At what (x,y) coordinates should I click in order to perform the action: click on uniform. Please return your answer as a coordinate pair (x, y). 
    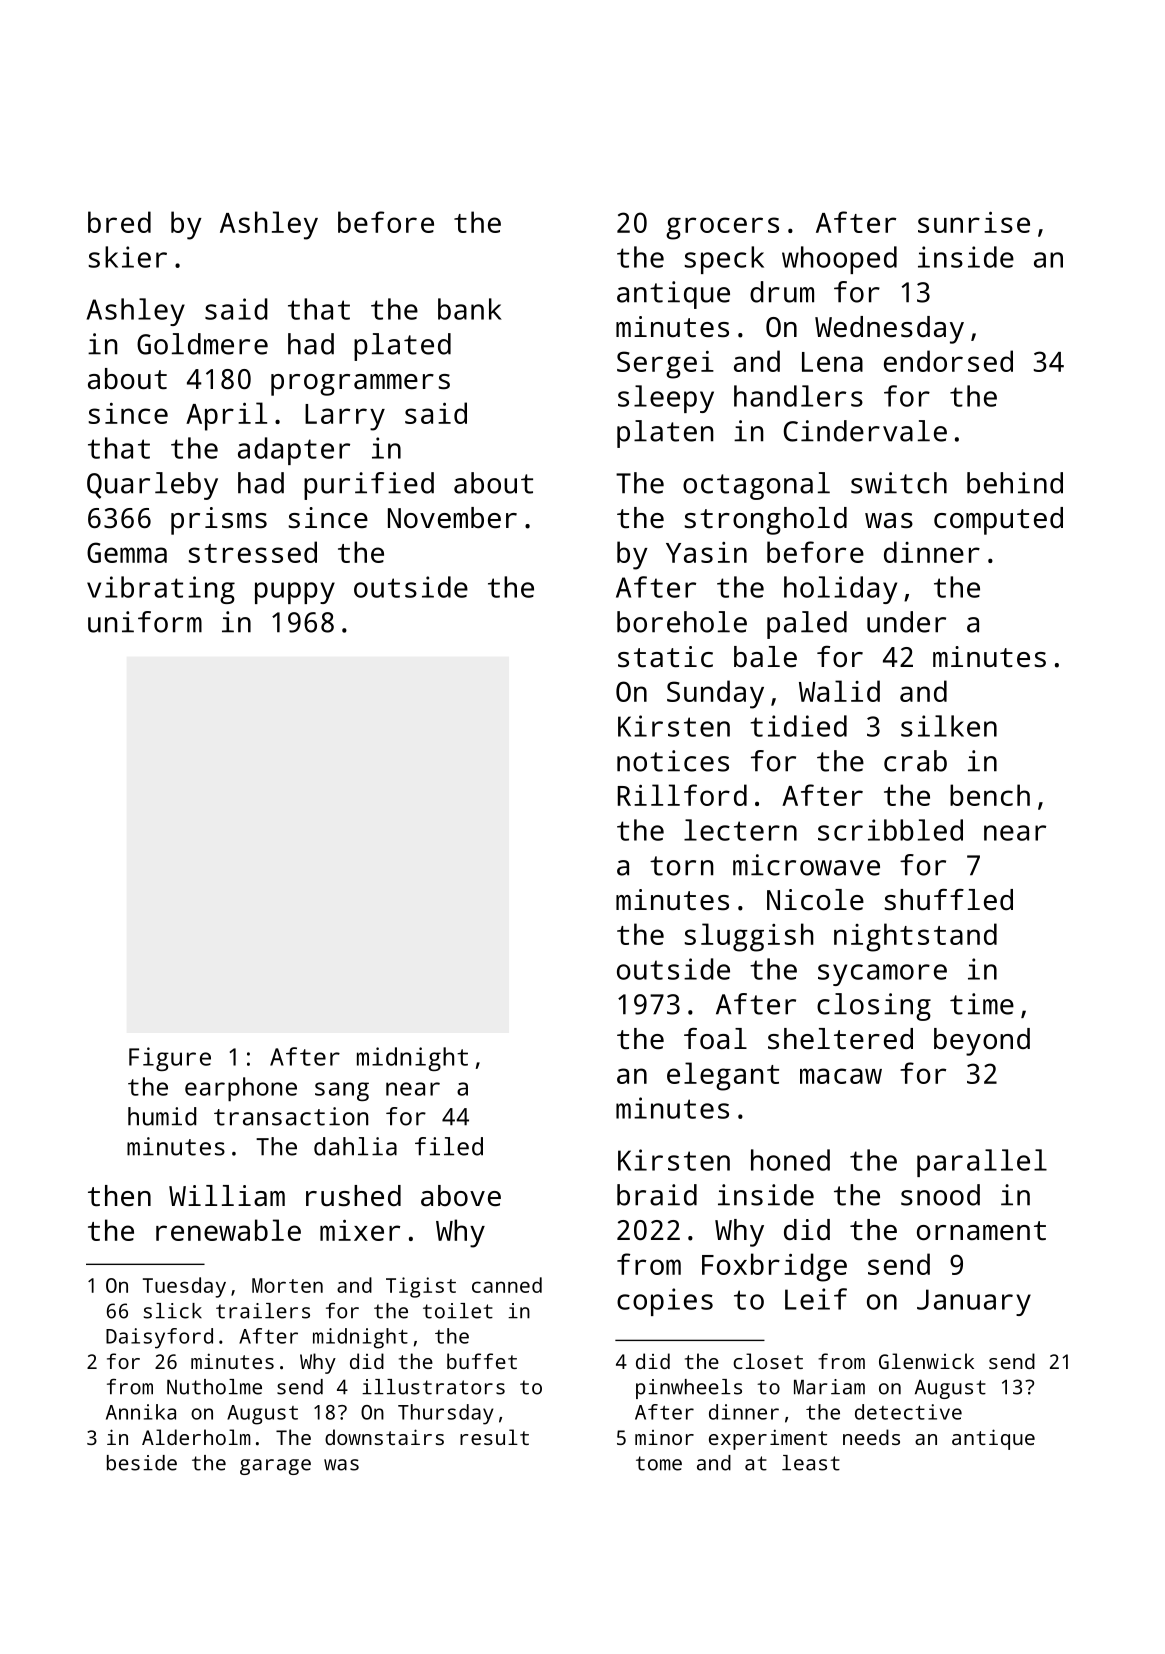
    Looking at the image, I should click on (145, 622).
